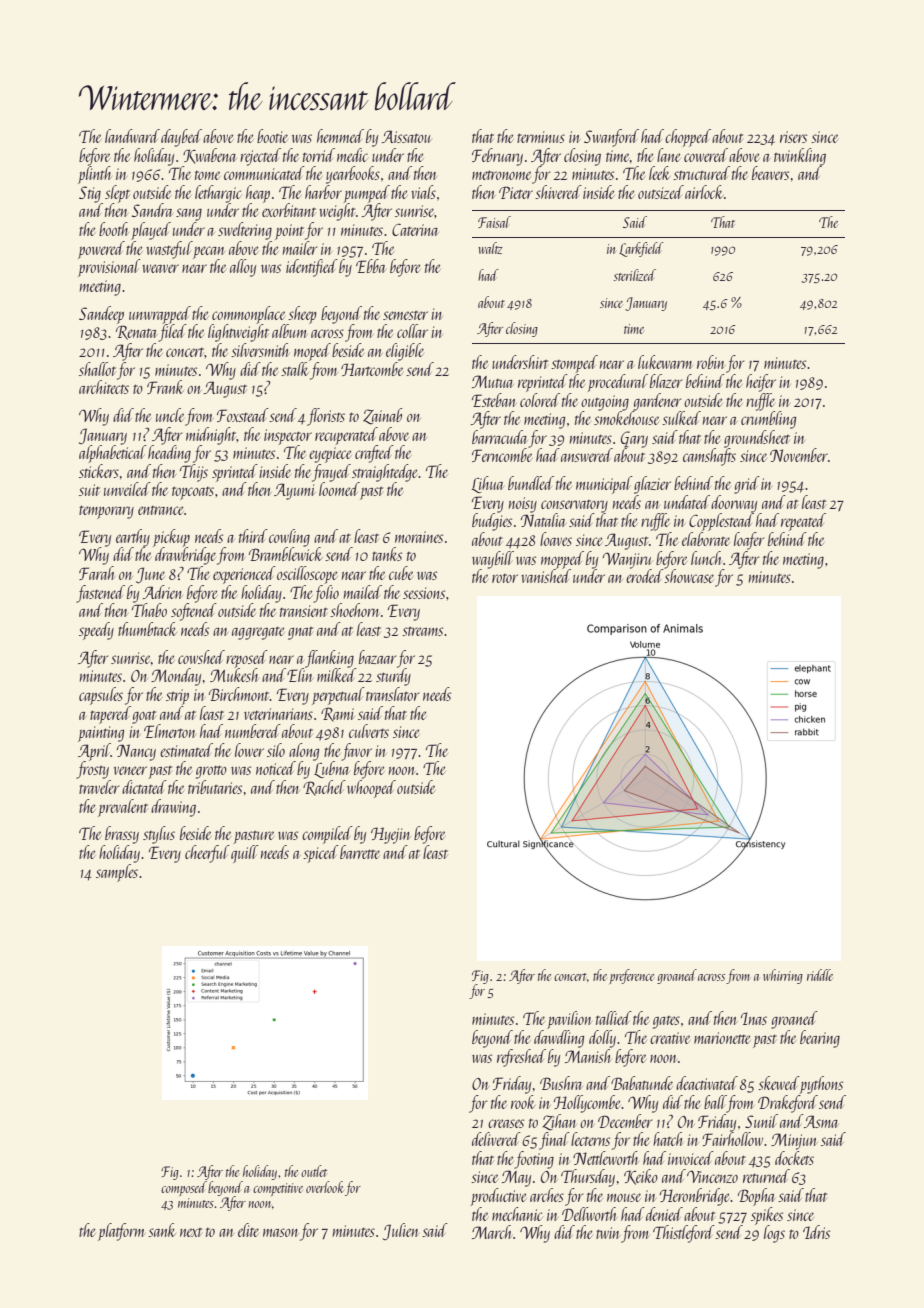  I want to click on riddle, so click(820, 975).
